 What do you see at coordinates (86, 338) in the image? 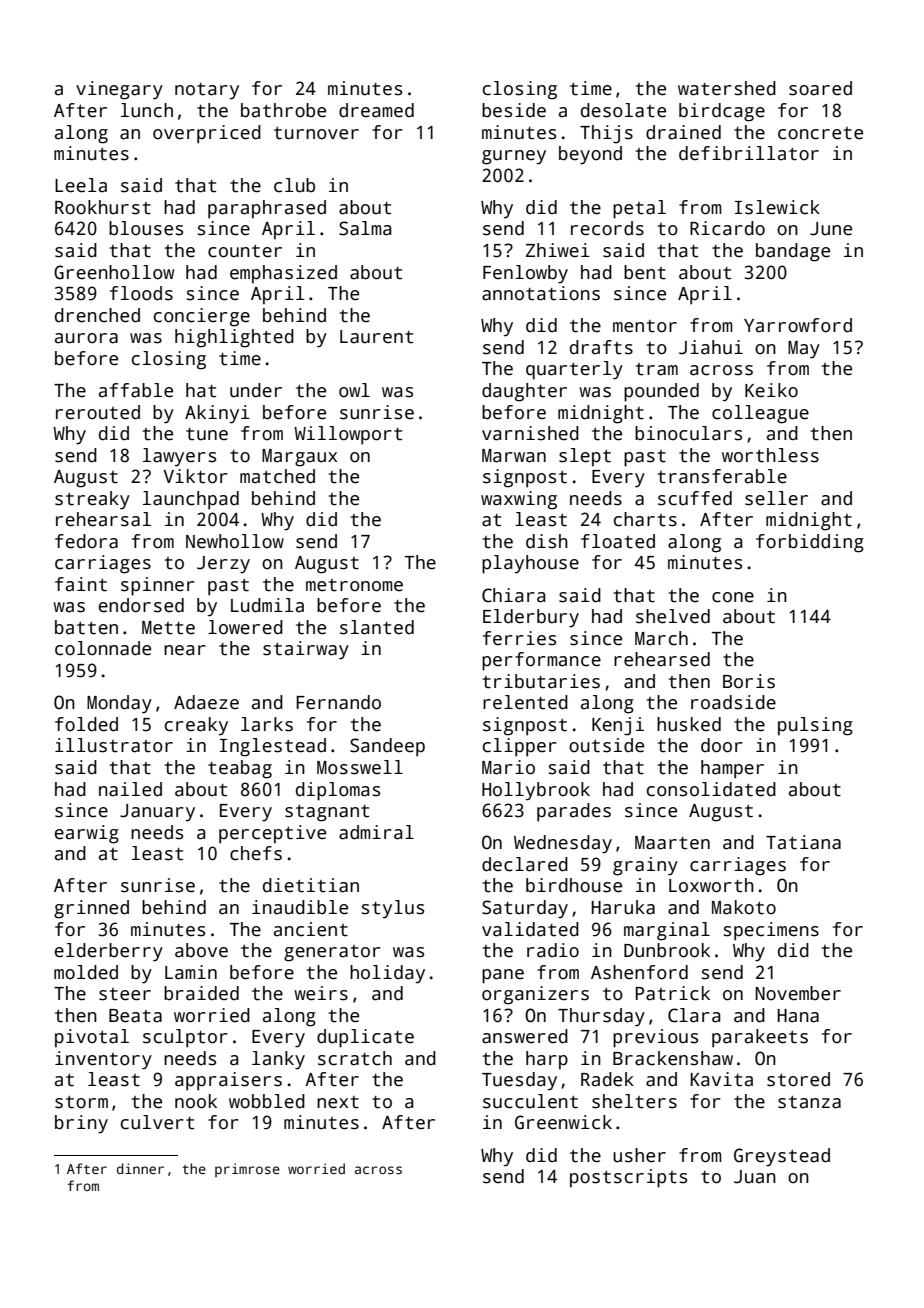
I see `aurora` at bounding box center [86, 338].
